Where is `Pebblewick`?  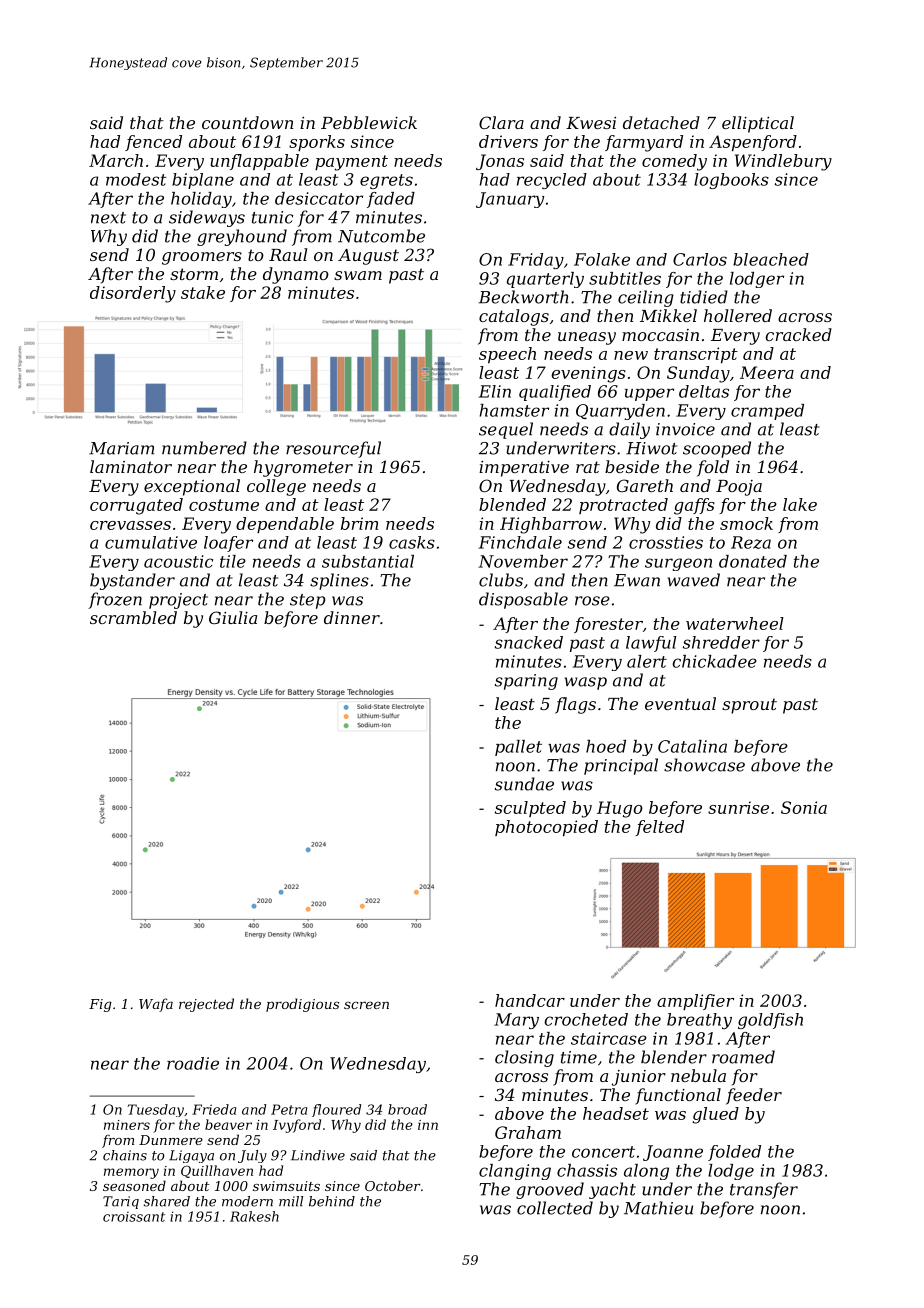 Pebblewick is located at coordinates (369, 122).
